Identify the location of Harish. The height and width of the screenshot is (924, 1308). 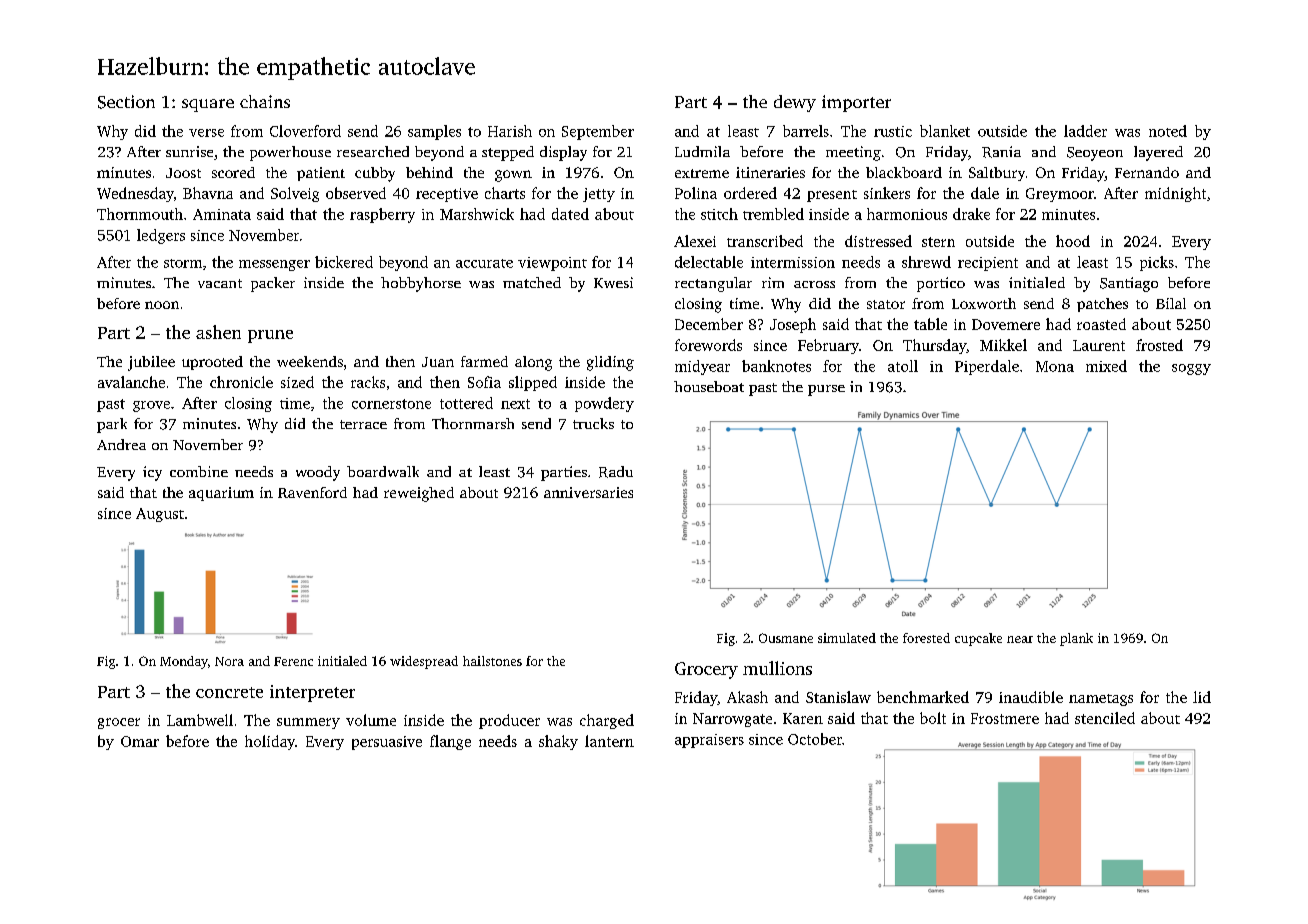
(510, 131).
